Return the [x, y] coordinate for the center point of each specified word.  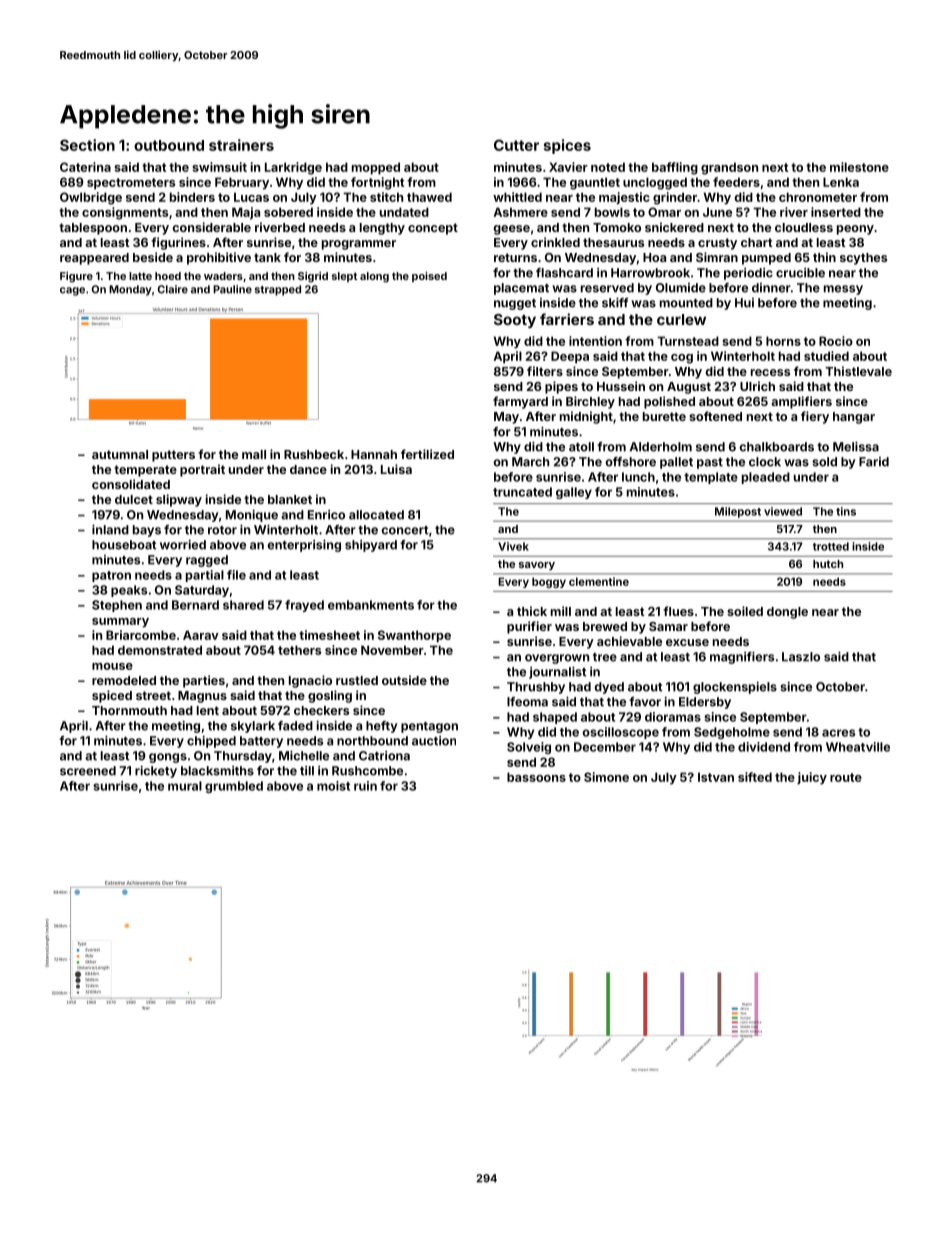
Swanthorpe [414, 636]
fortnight [377, 183]
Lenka [841, 182]
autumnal [120, 454]
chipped [211, 741]
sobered [288, 212]
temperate [145, 471]
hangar [854, 418]
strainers [241, 145]
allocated [376, 515]
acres [838, 733]
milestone [859, 167]
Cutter [516, 145]
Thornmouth [129, 710]
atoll [581, 447]
